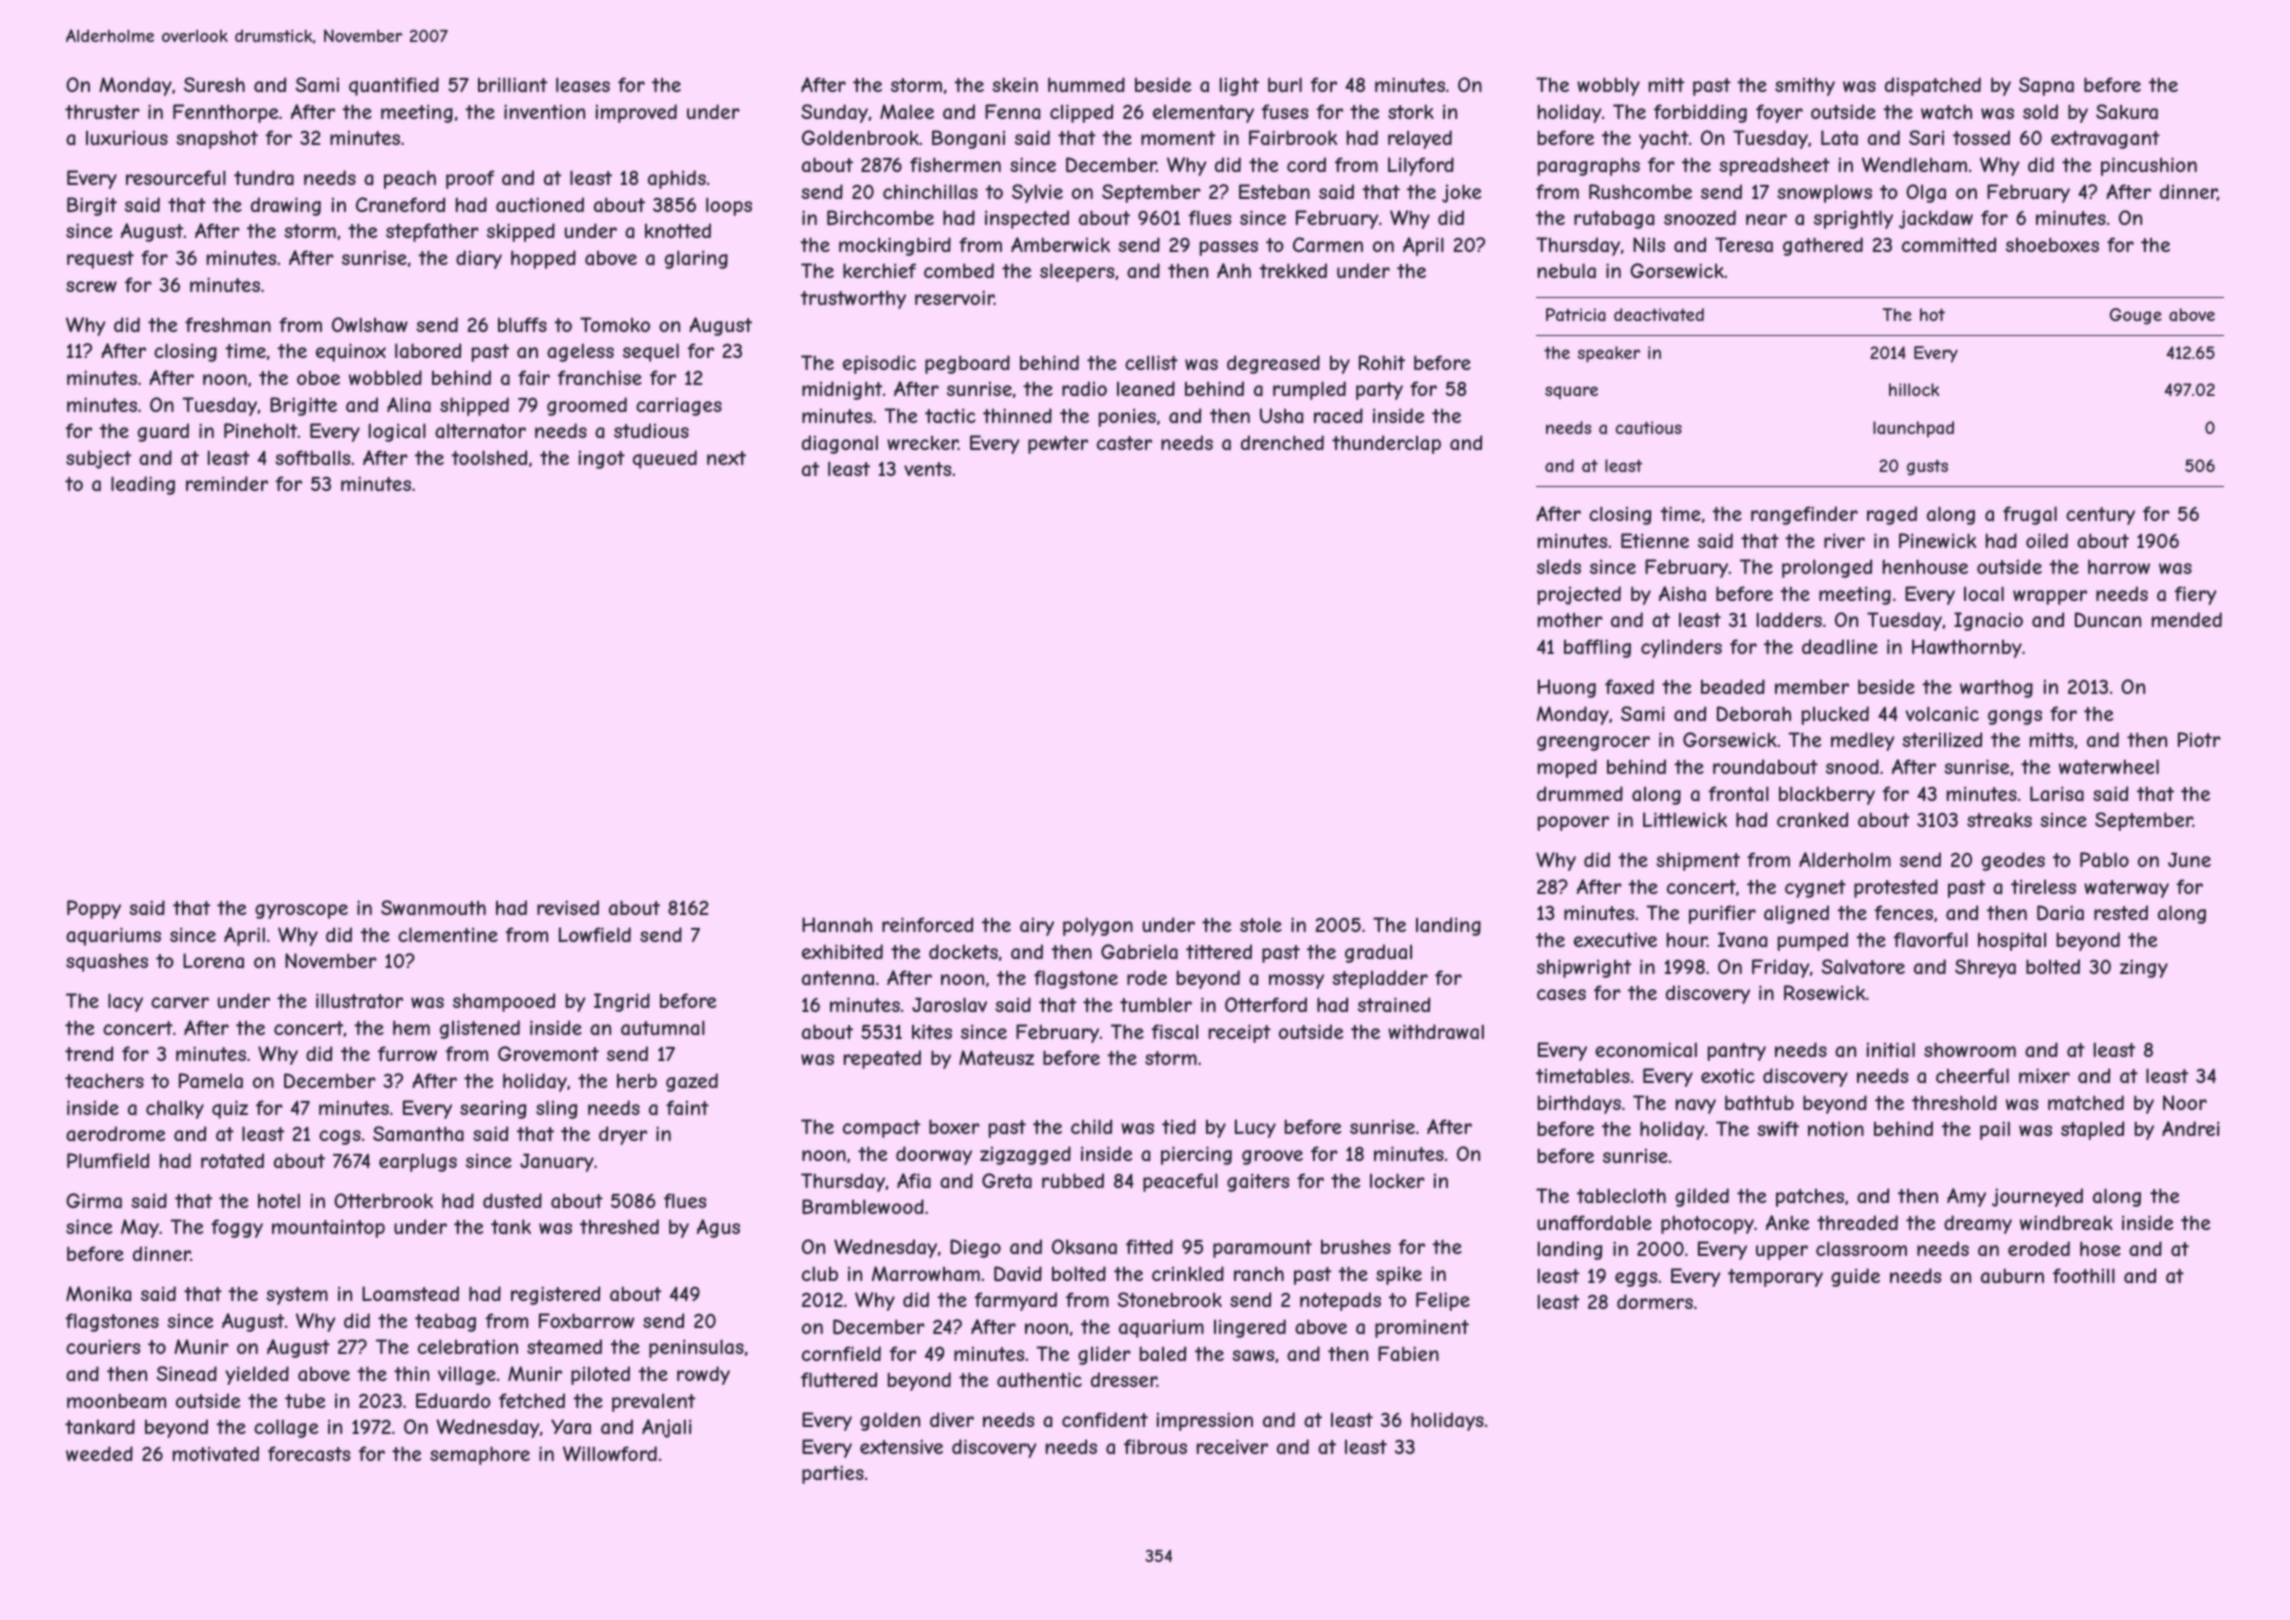 This screenshot has height=1620, width=2290. What do you see at coordinates (2105, 140) in the screenshot?
I see `extravagant` at bounding box center [2105, 140].
